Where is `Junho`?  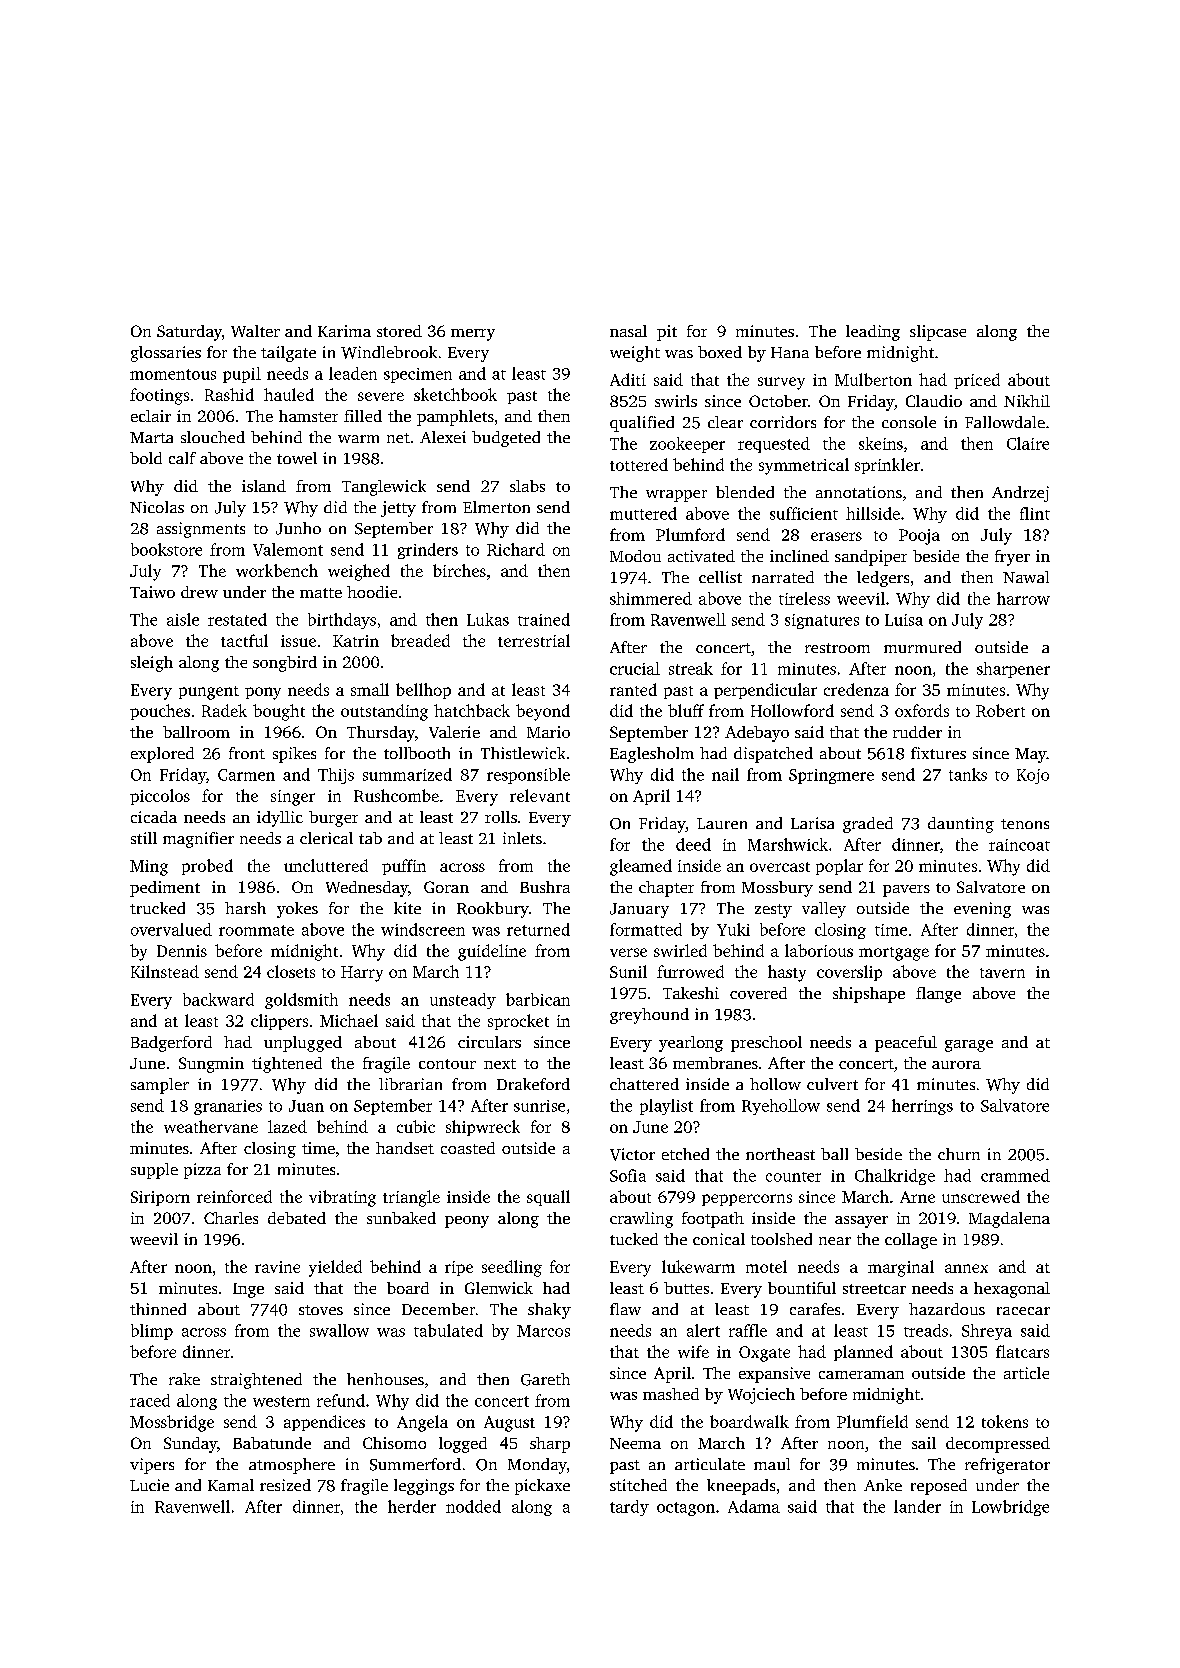
Junho is located at coordinates (298, 528).
